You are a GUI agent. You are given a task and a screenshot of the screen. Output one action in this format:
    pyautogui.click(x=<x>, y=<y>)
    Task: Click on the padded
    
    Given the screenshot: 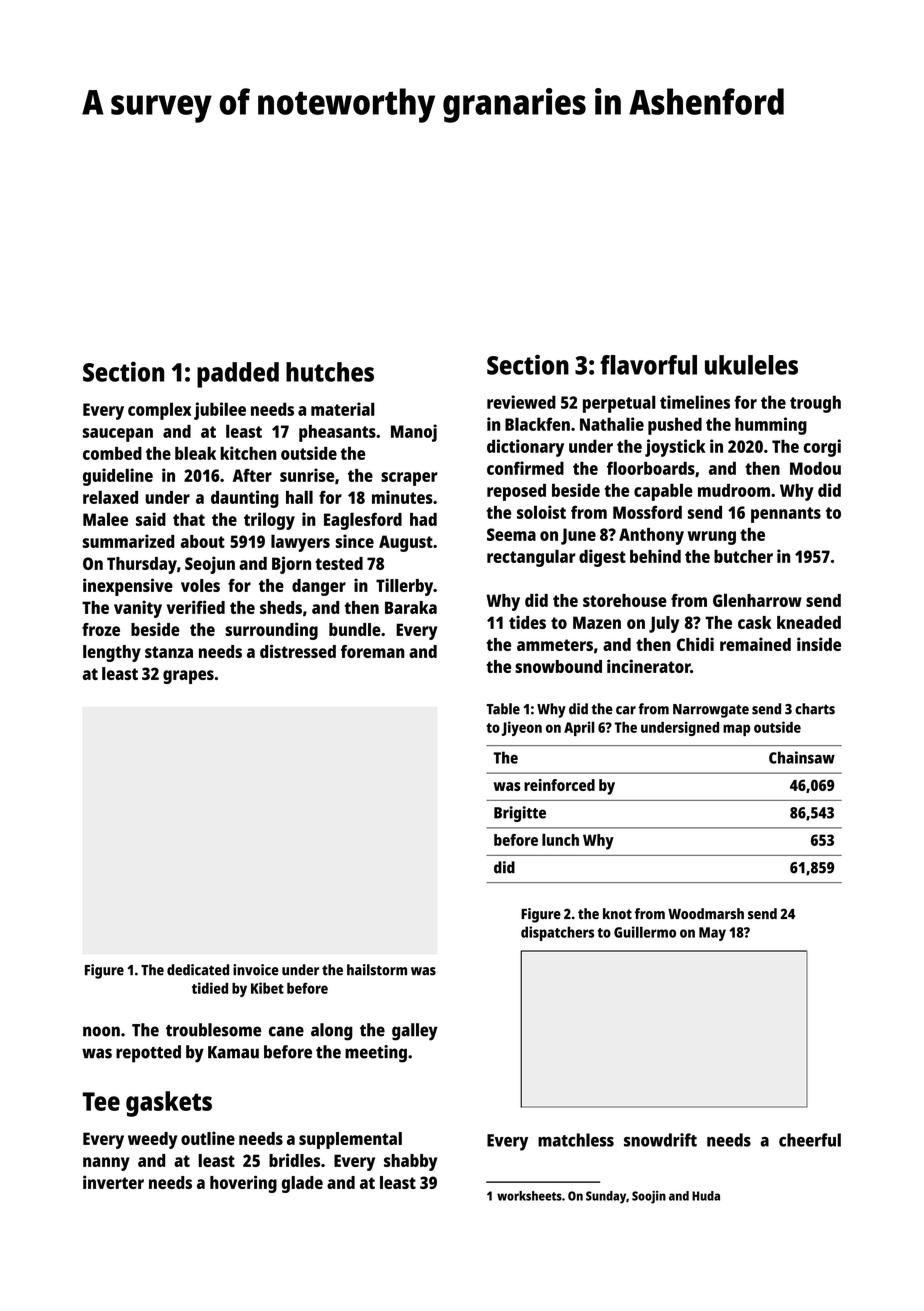 What is the action you would take?
    pyautogui.click(x=238, y=375)
